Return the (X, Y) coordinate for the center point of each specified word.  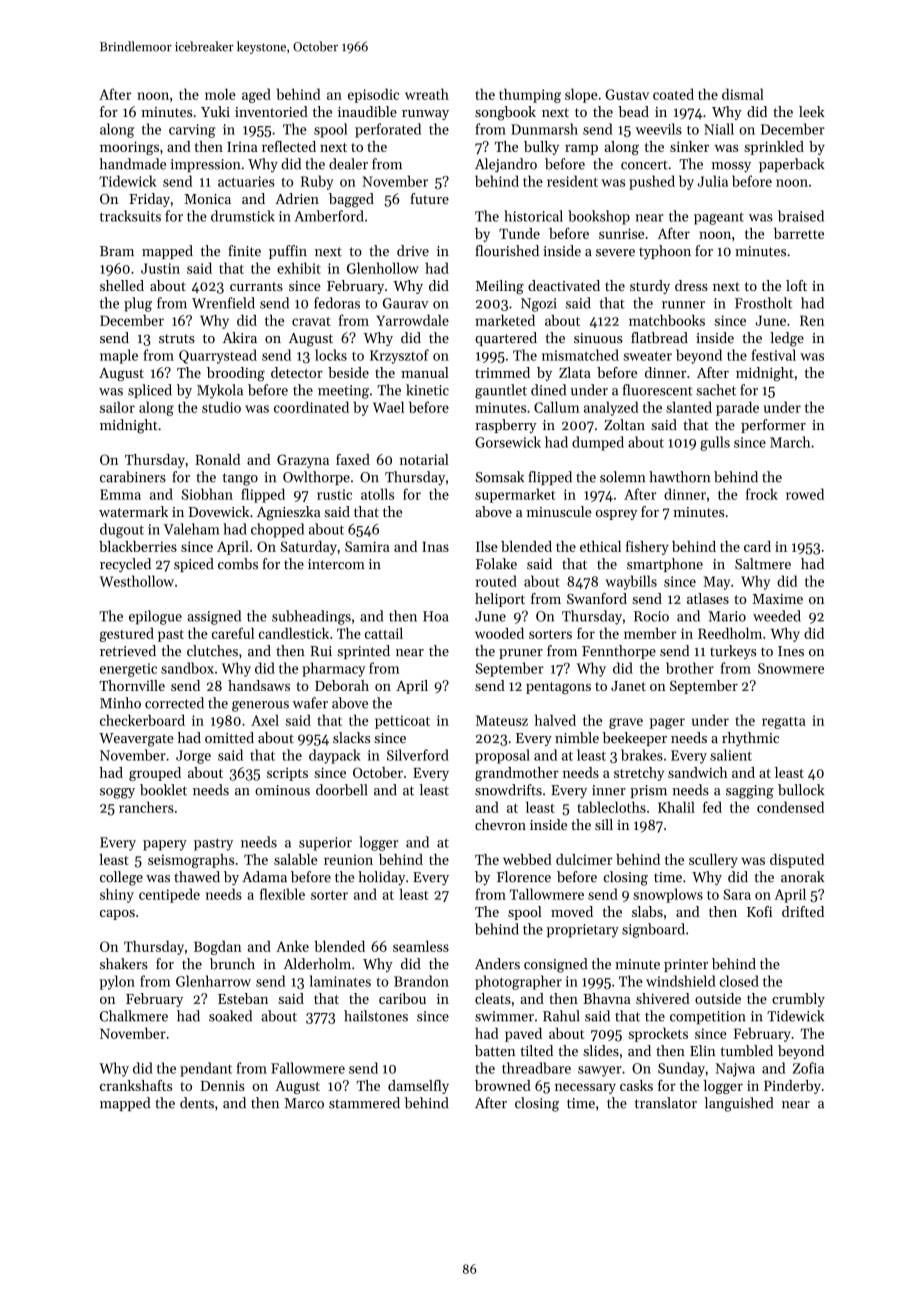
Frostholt (763, 303)
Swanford (597, 598)
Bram (117, 251)
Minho (120, 703)
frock (762, 494)
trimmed (502, 372)
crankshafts (136, 1085)
